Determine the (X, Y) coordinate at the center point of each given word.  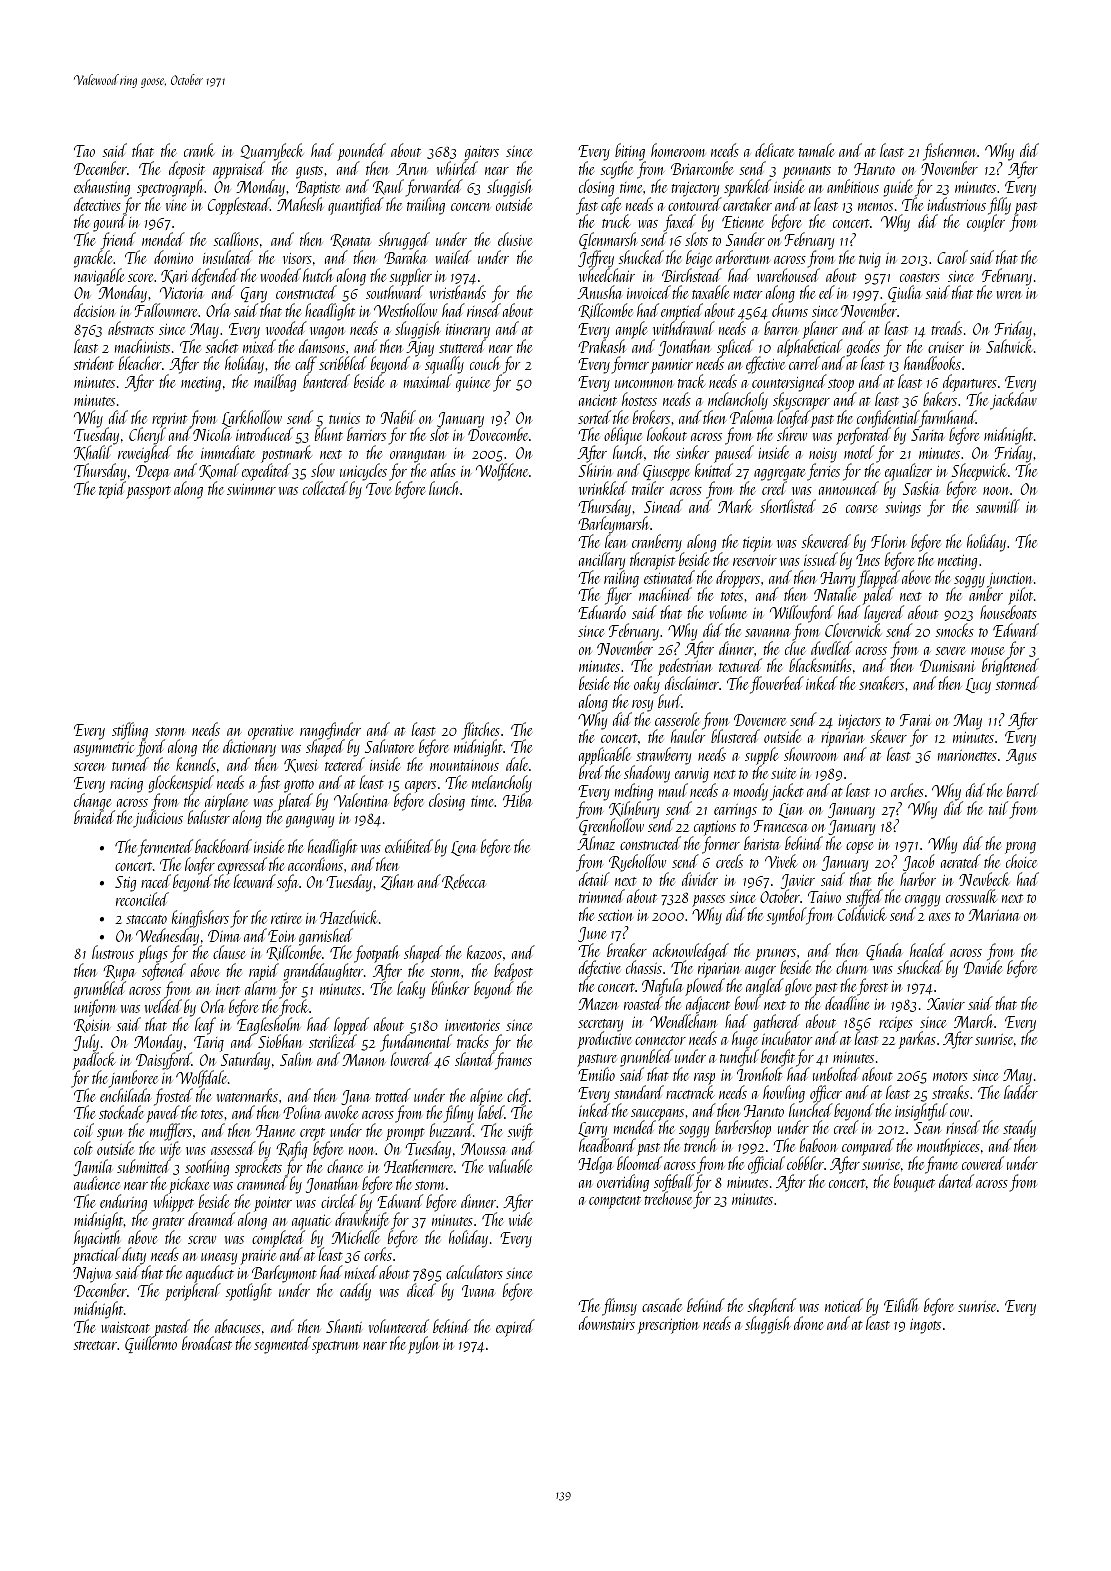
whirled (457, 168)
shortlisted (788, 506)
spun (110, 1135)
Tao (84, 151)
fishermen (949, 152)
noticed (844, 1305)
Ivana (478, 1291)
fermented (165, 848)
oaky (647, 685)
